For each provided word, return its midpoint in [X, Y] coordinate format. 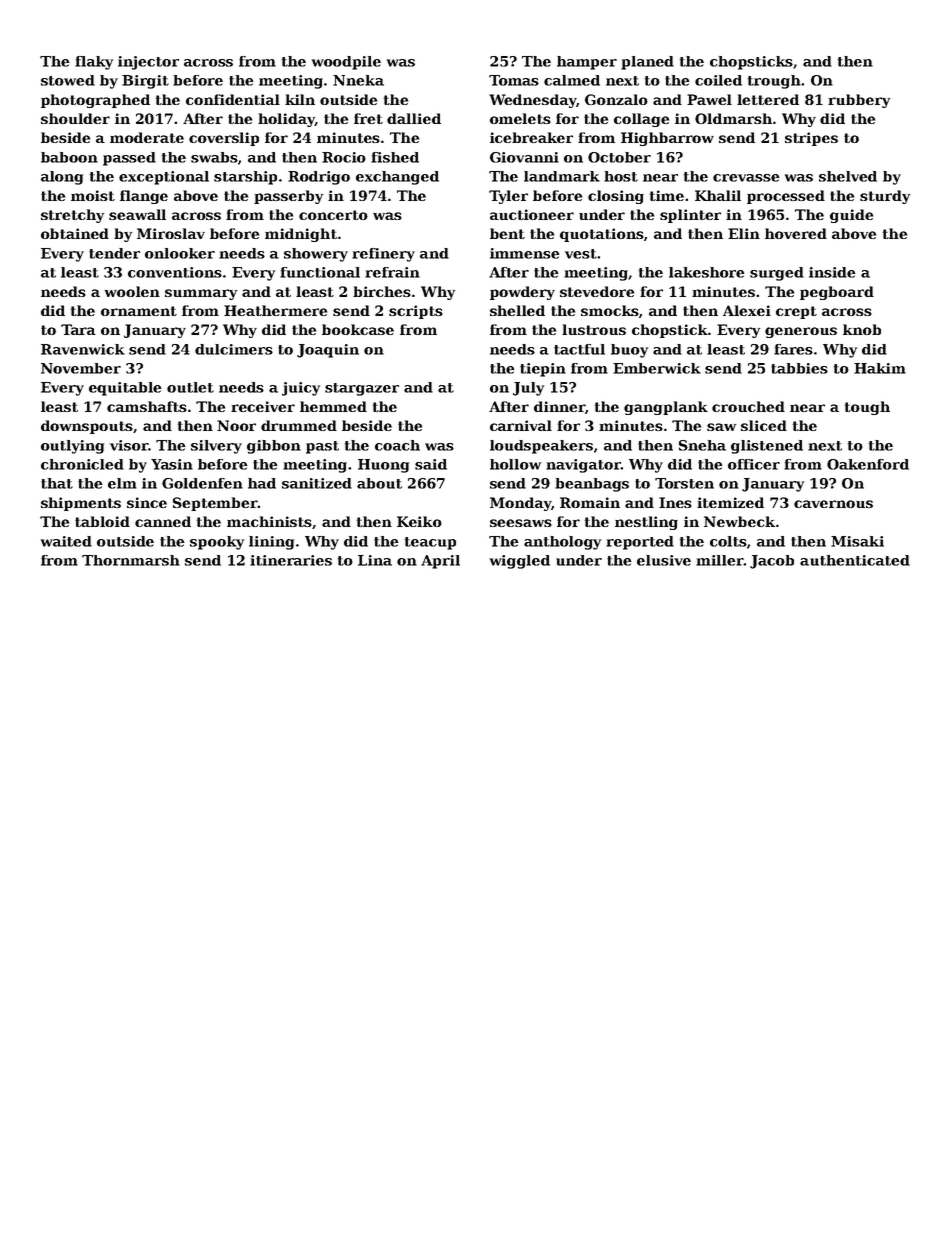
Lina [375, 560]
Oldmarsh [733, 118]
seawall [137, 214]
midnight [301, 235]
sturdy [885, 197]
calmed [572, 80]
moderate [147, 137]
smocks [610, 310]
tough [867, 408]
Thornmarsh [131, 560]
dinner [559, 406]
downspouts [87, 427]
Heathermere [275, 310]
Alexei [747, 310]
